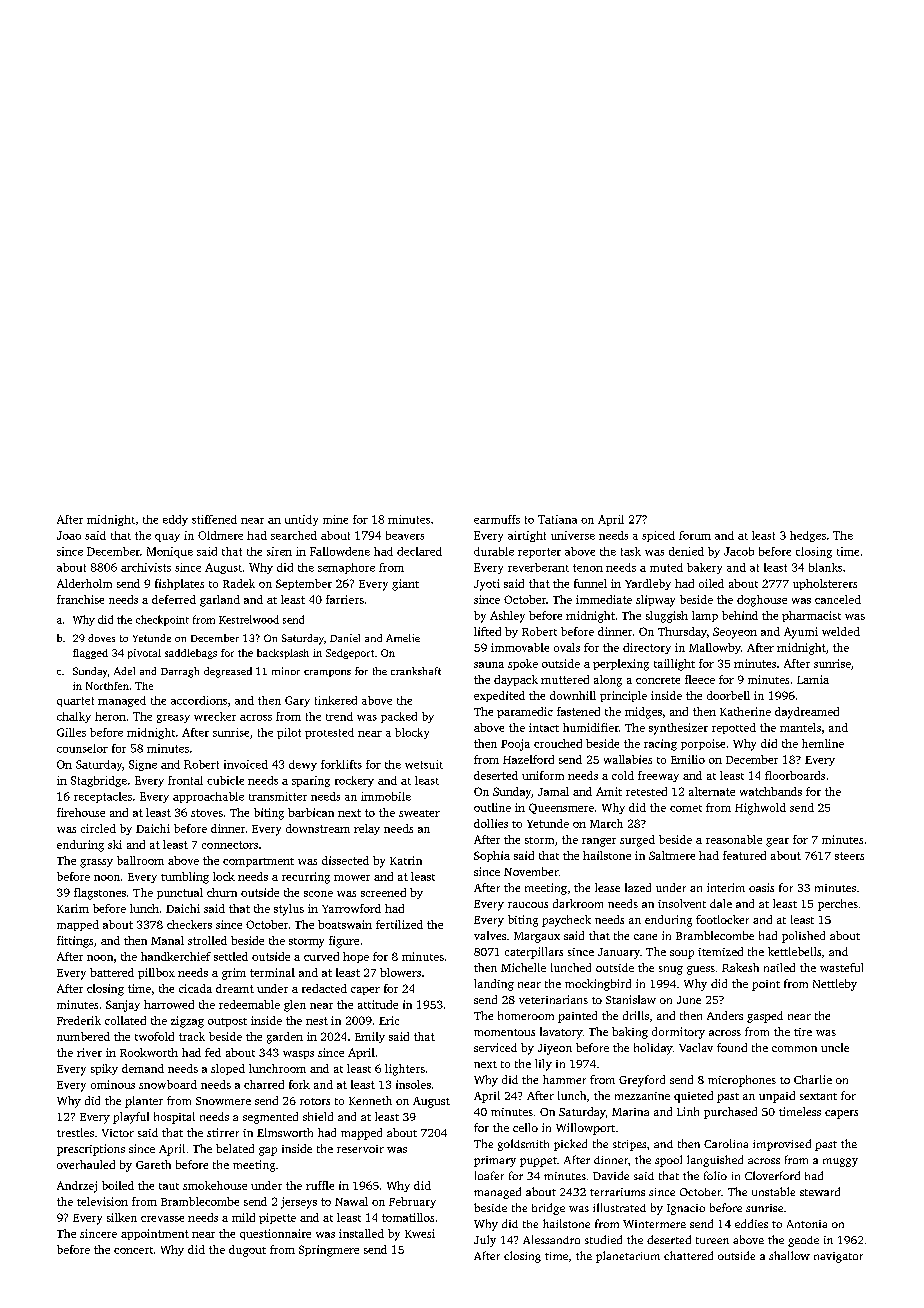 This screenshot has width=924, height=1308. Describe the element at coordinates (133, 1250) in the screenshot. I see `concert` at that location.
